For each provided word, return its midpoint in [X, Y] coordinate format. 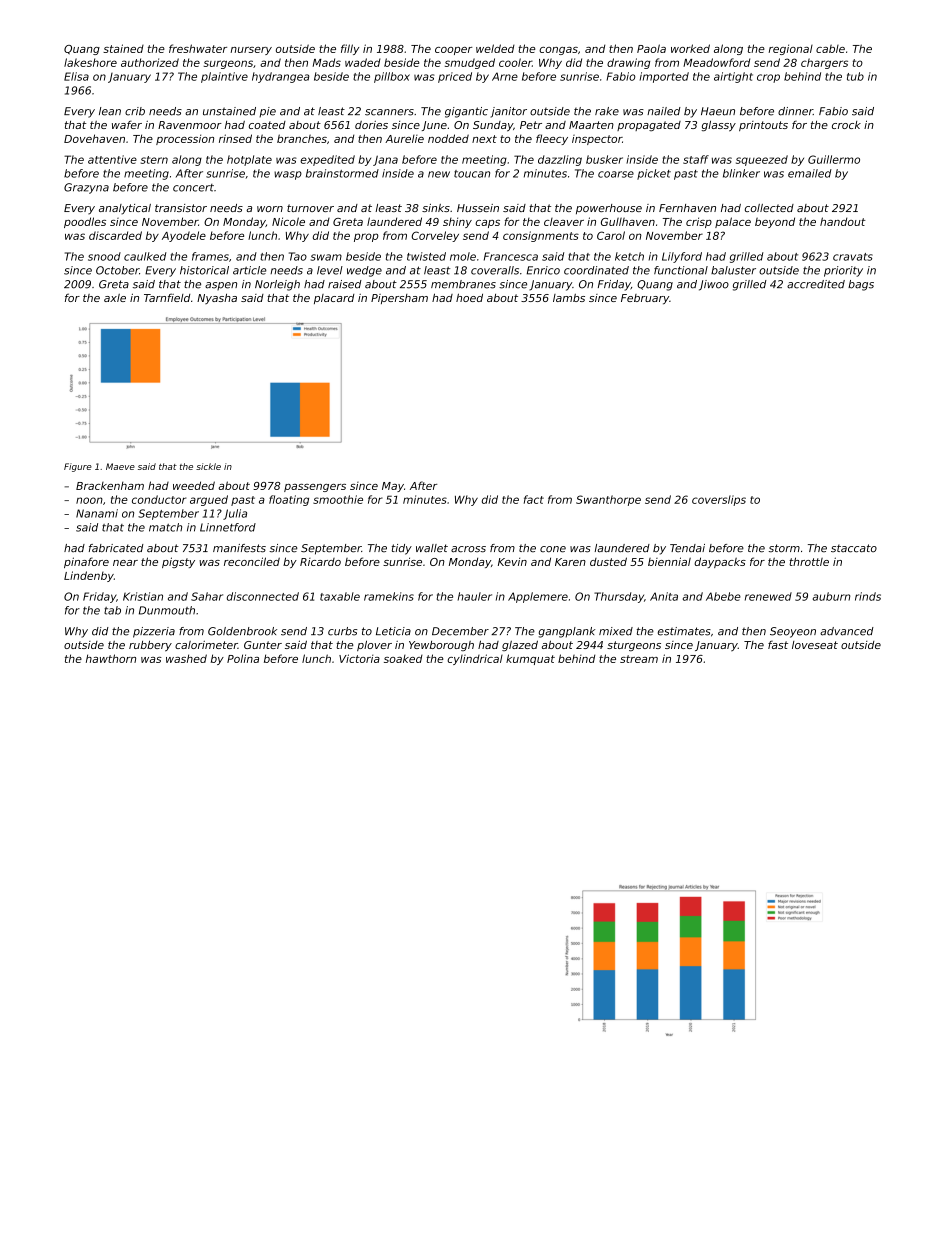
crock [846, 125]
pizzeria [154, 632]
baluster [733, 270]
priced [455, 77]
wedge [364, 271]
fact [534, 499]
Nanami [97, 513]
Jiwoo [714, 285]
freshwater [198, 48]
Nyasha [217, 299]
